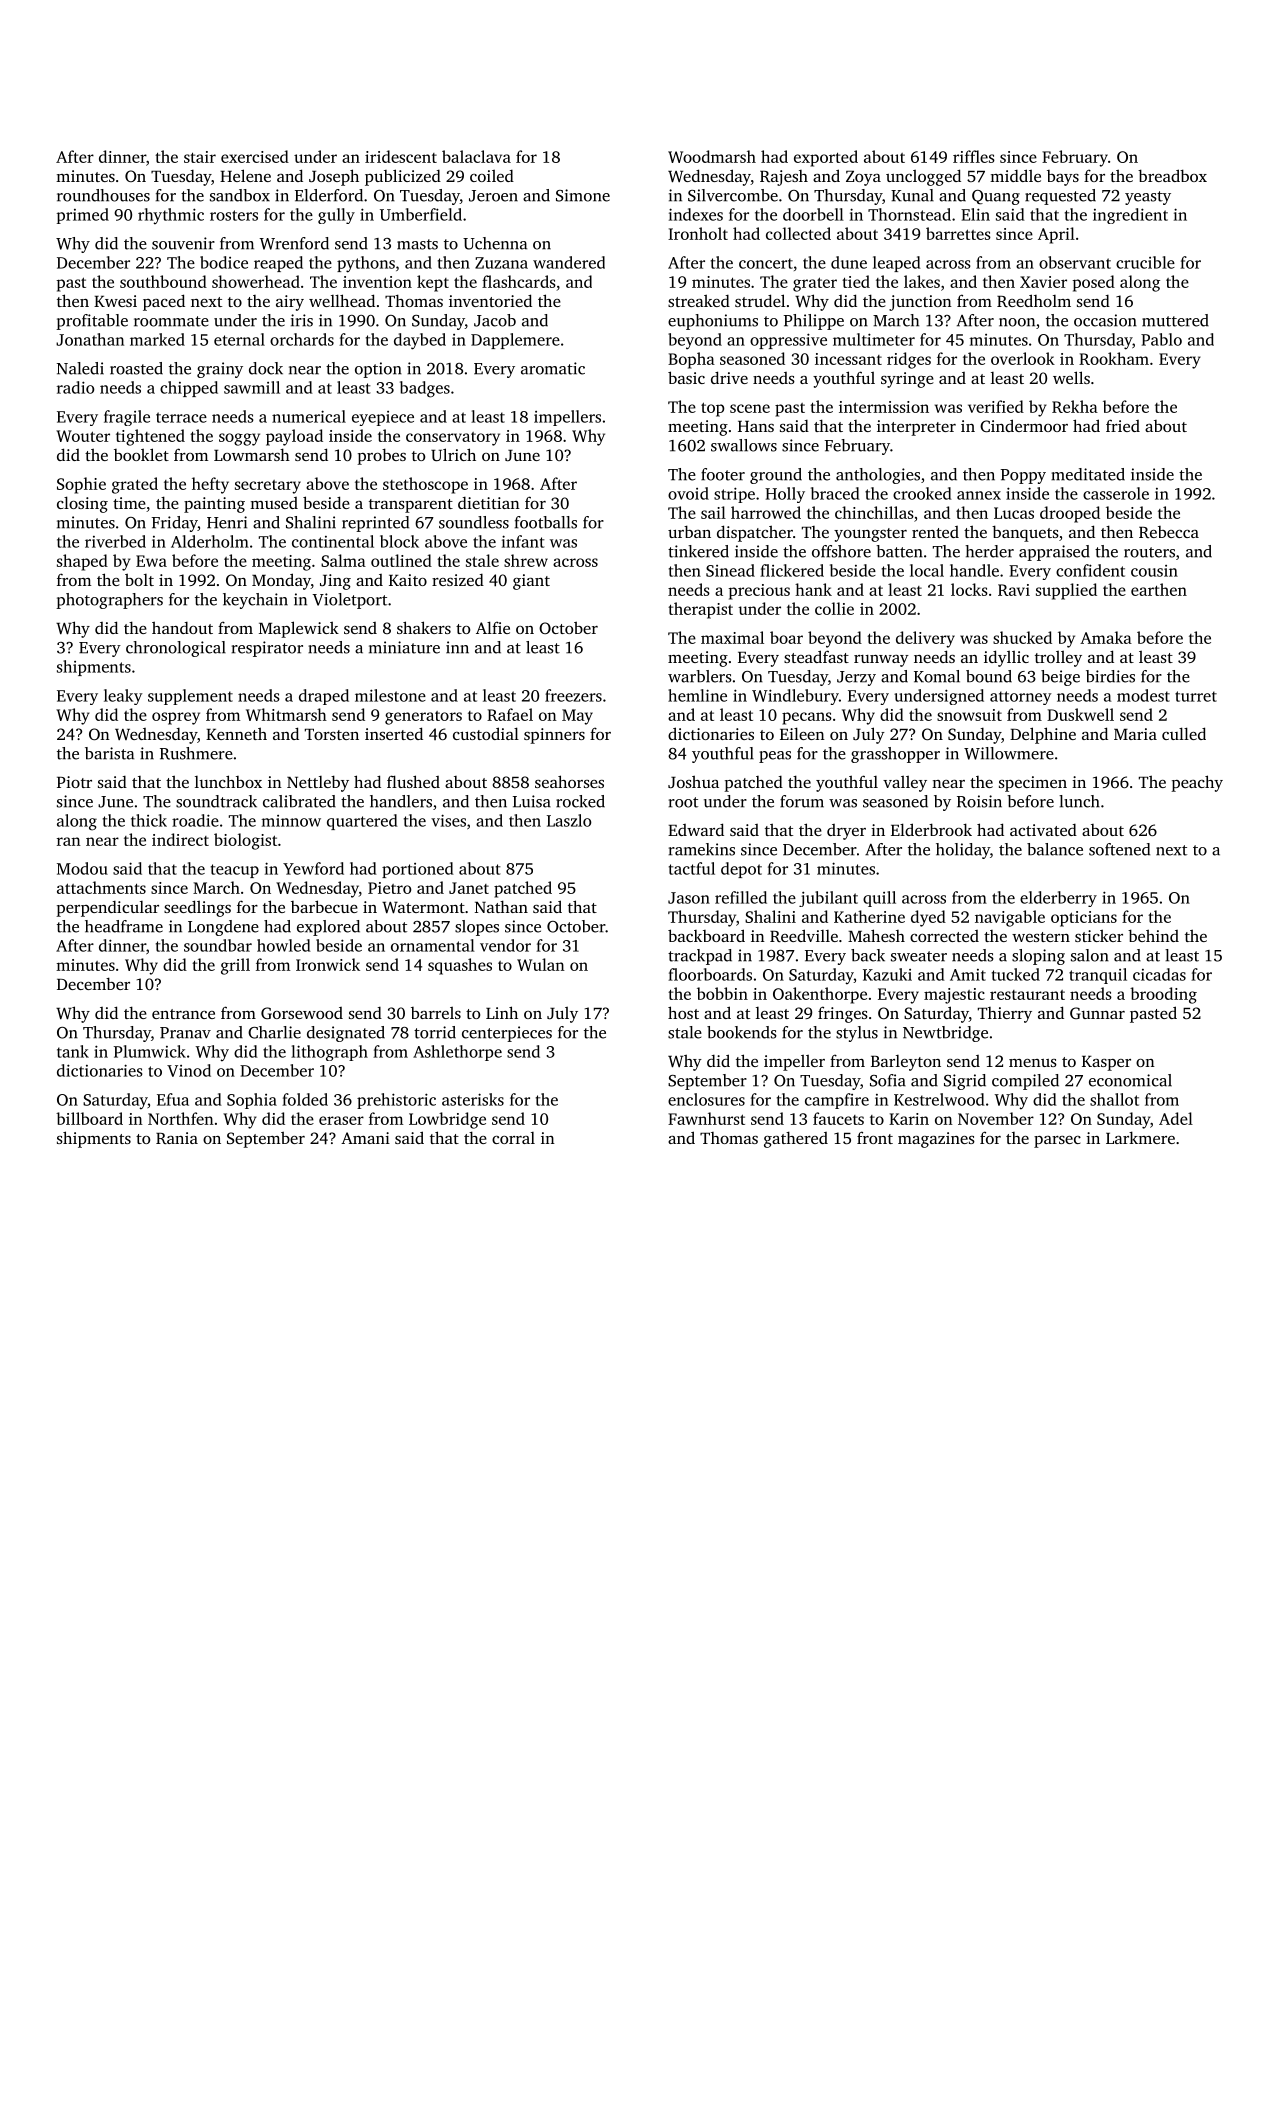  What do you see at coordinates (712, 156) in the page?
I see `Woodmarsh` at bounding box center [712, 156].
